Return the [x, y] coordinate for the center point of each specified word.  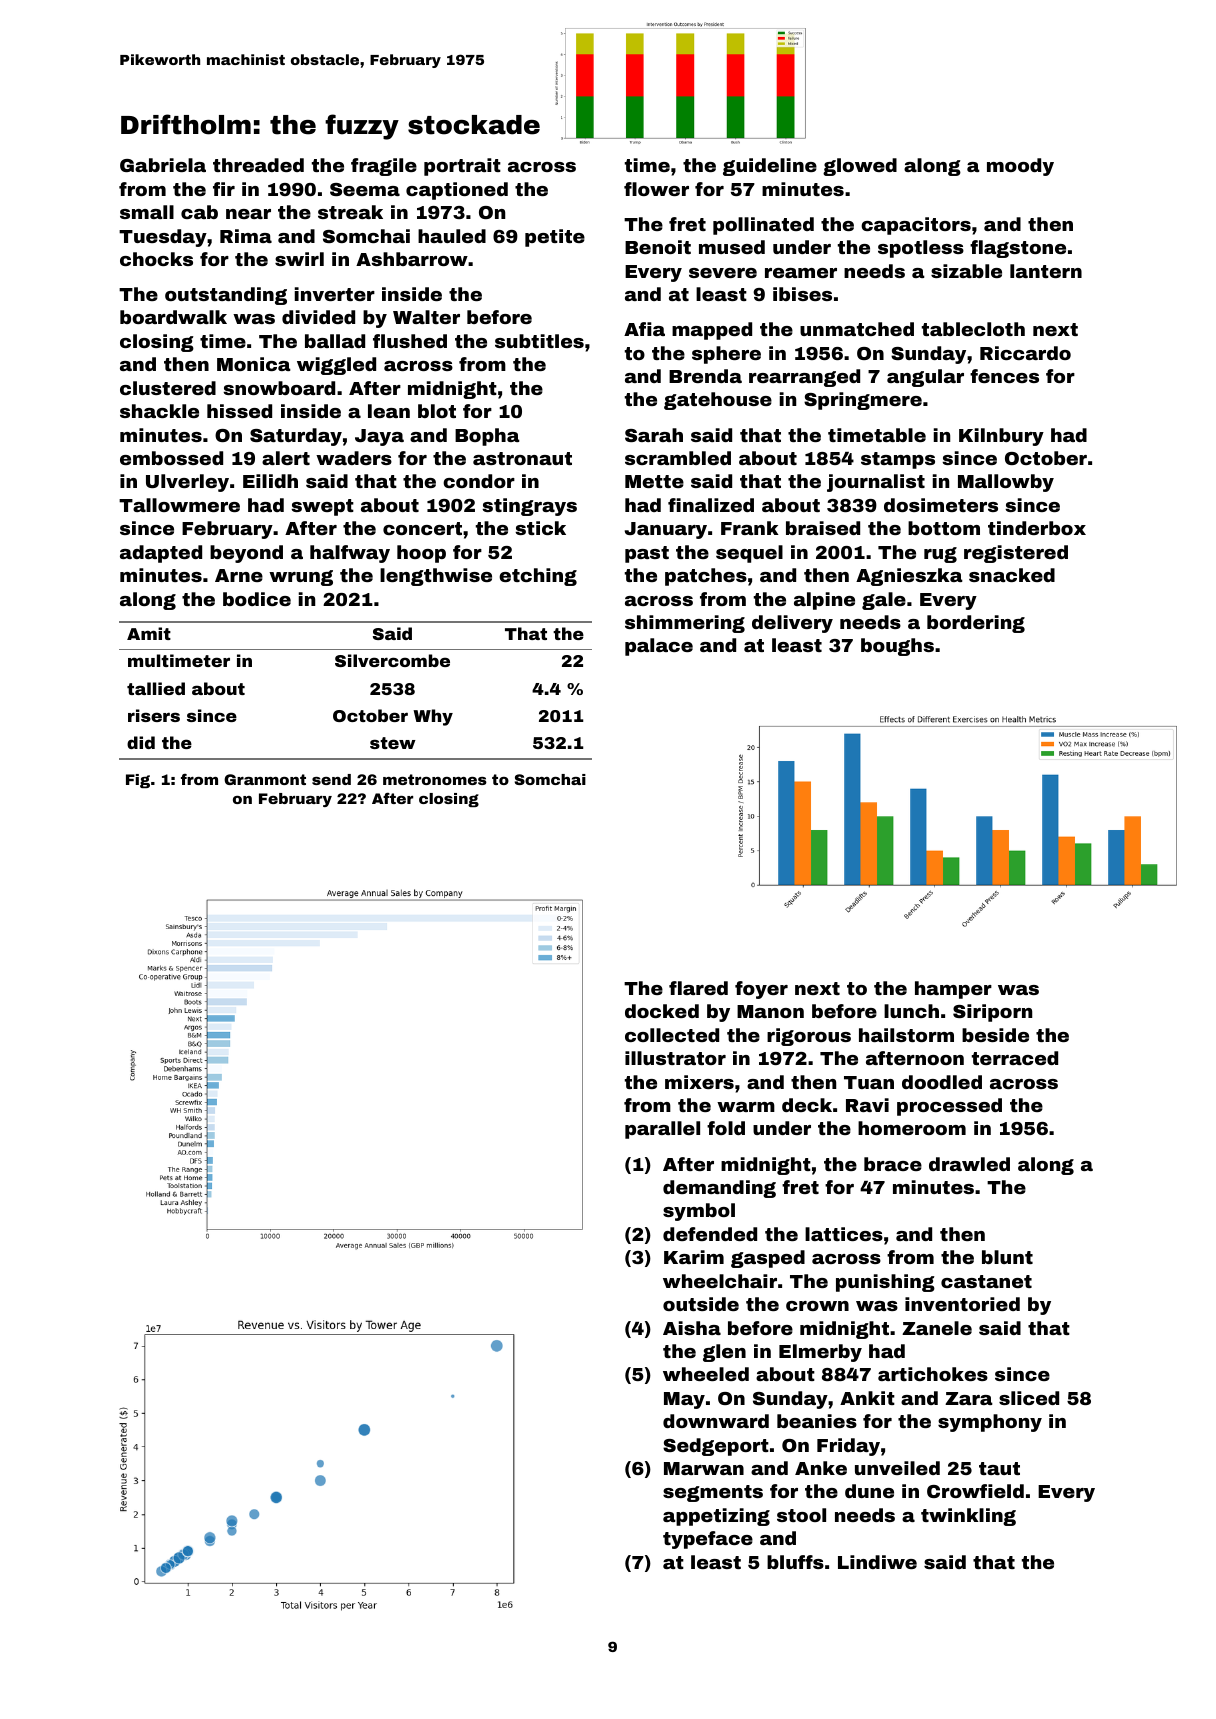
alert [286, 458]
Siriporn [992, 1013]
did [141, 742]
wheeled [706, 1374]
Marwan [704, 1468]
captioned [457, 191]
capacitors [916, 226]
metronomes [435, 779]
